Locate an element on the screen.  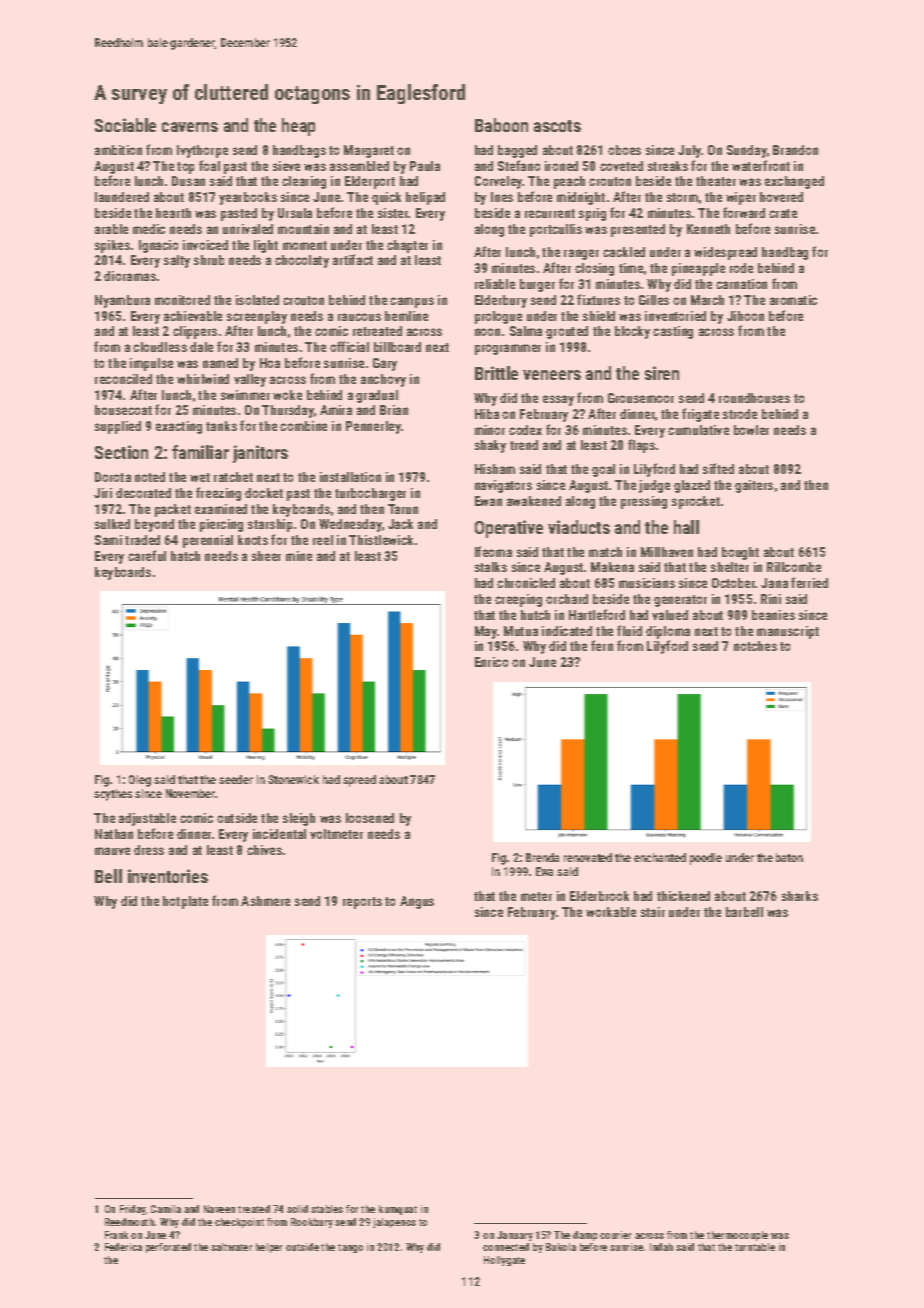
hemline is located at coordinates (406, 316).
